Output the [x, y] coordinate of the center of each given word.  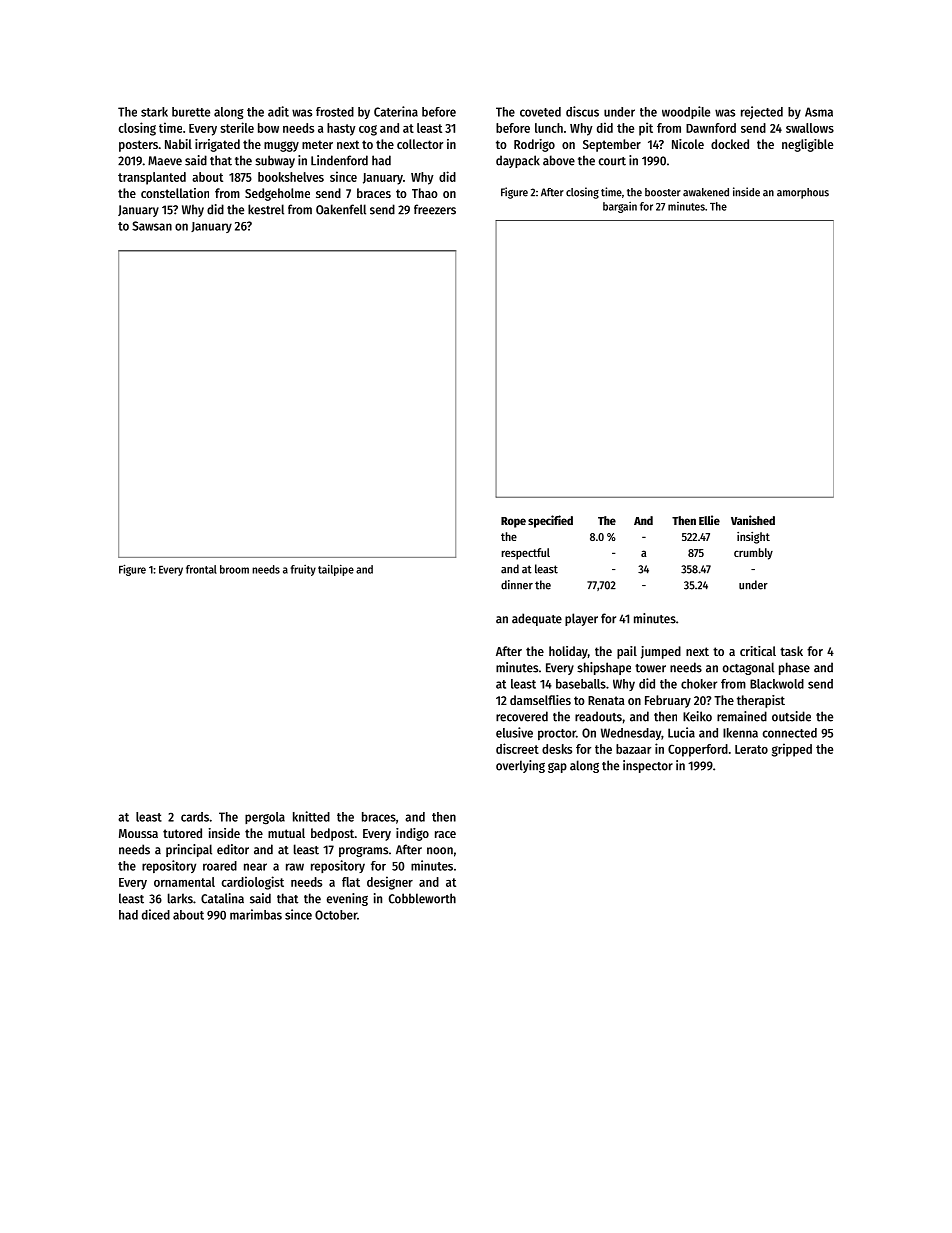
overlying [520, 766]
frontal [201, 569]
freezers [435, 209]
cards [195, 817]
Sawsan [152, 226]
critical [758, 651]
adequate [537, 619]
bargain [620, 207]
